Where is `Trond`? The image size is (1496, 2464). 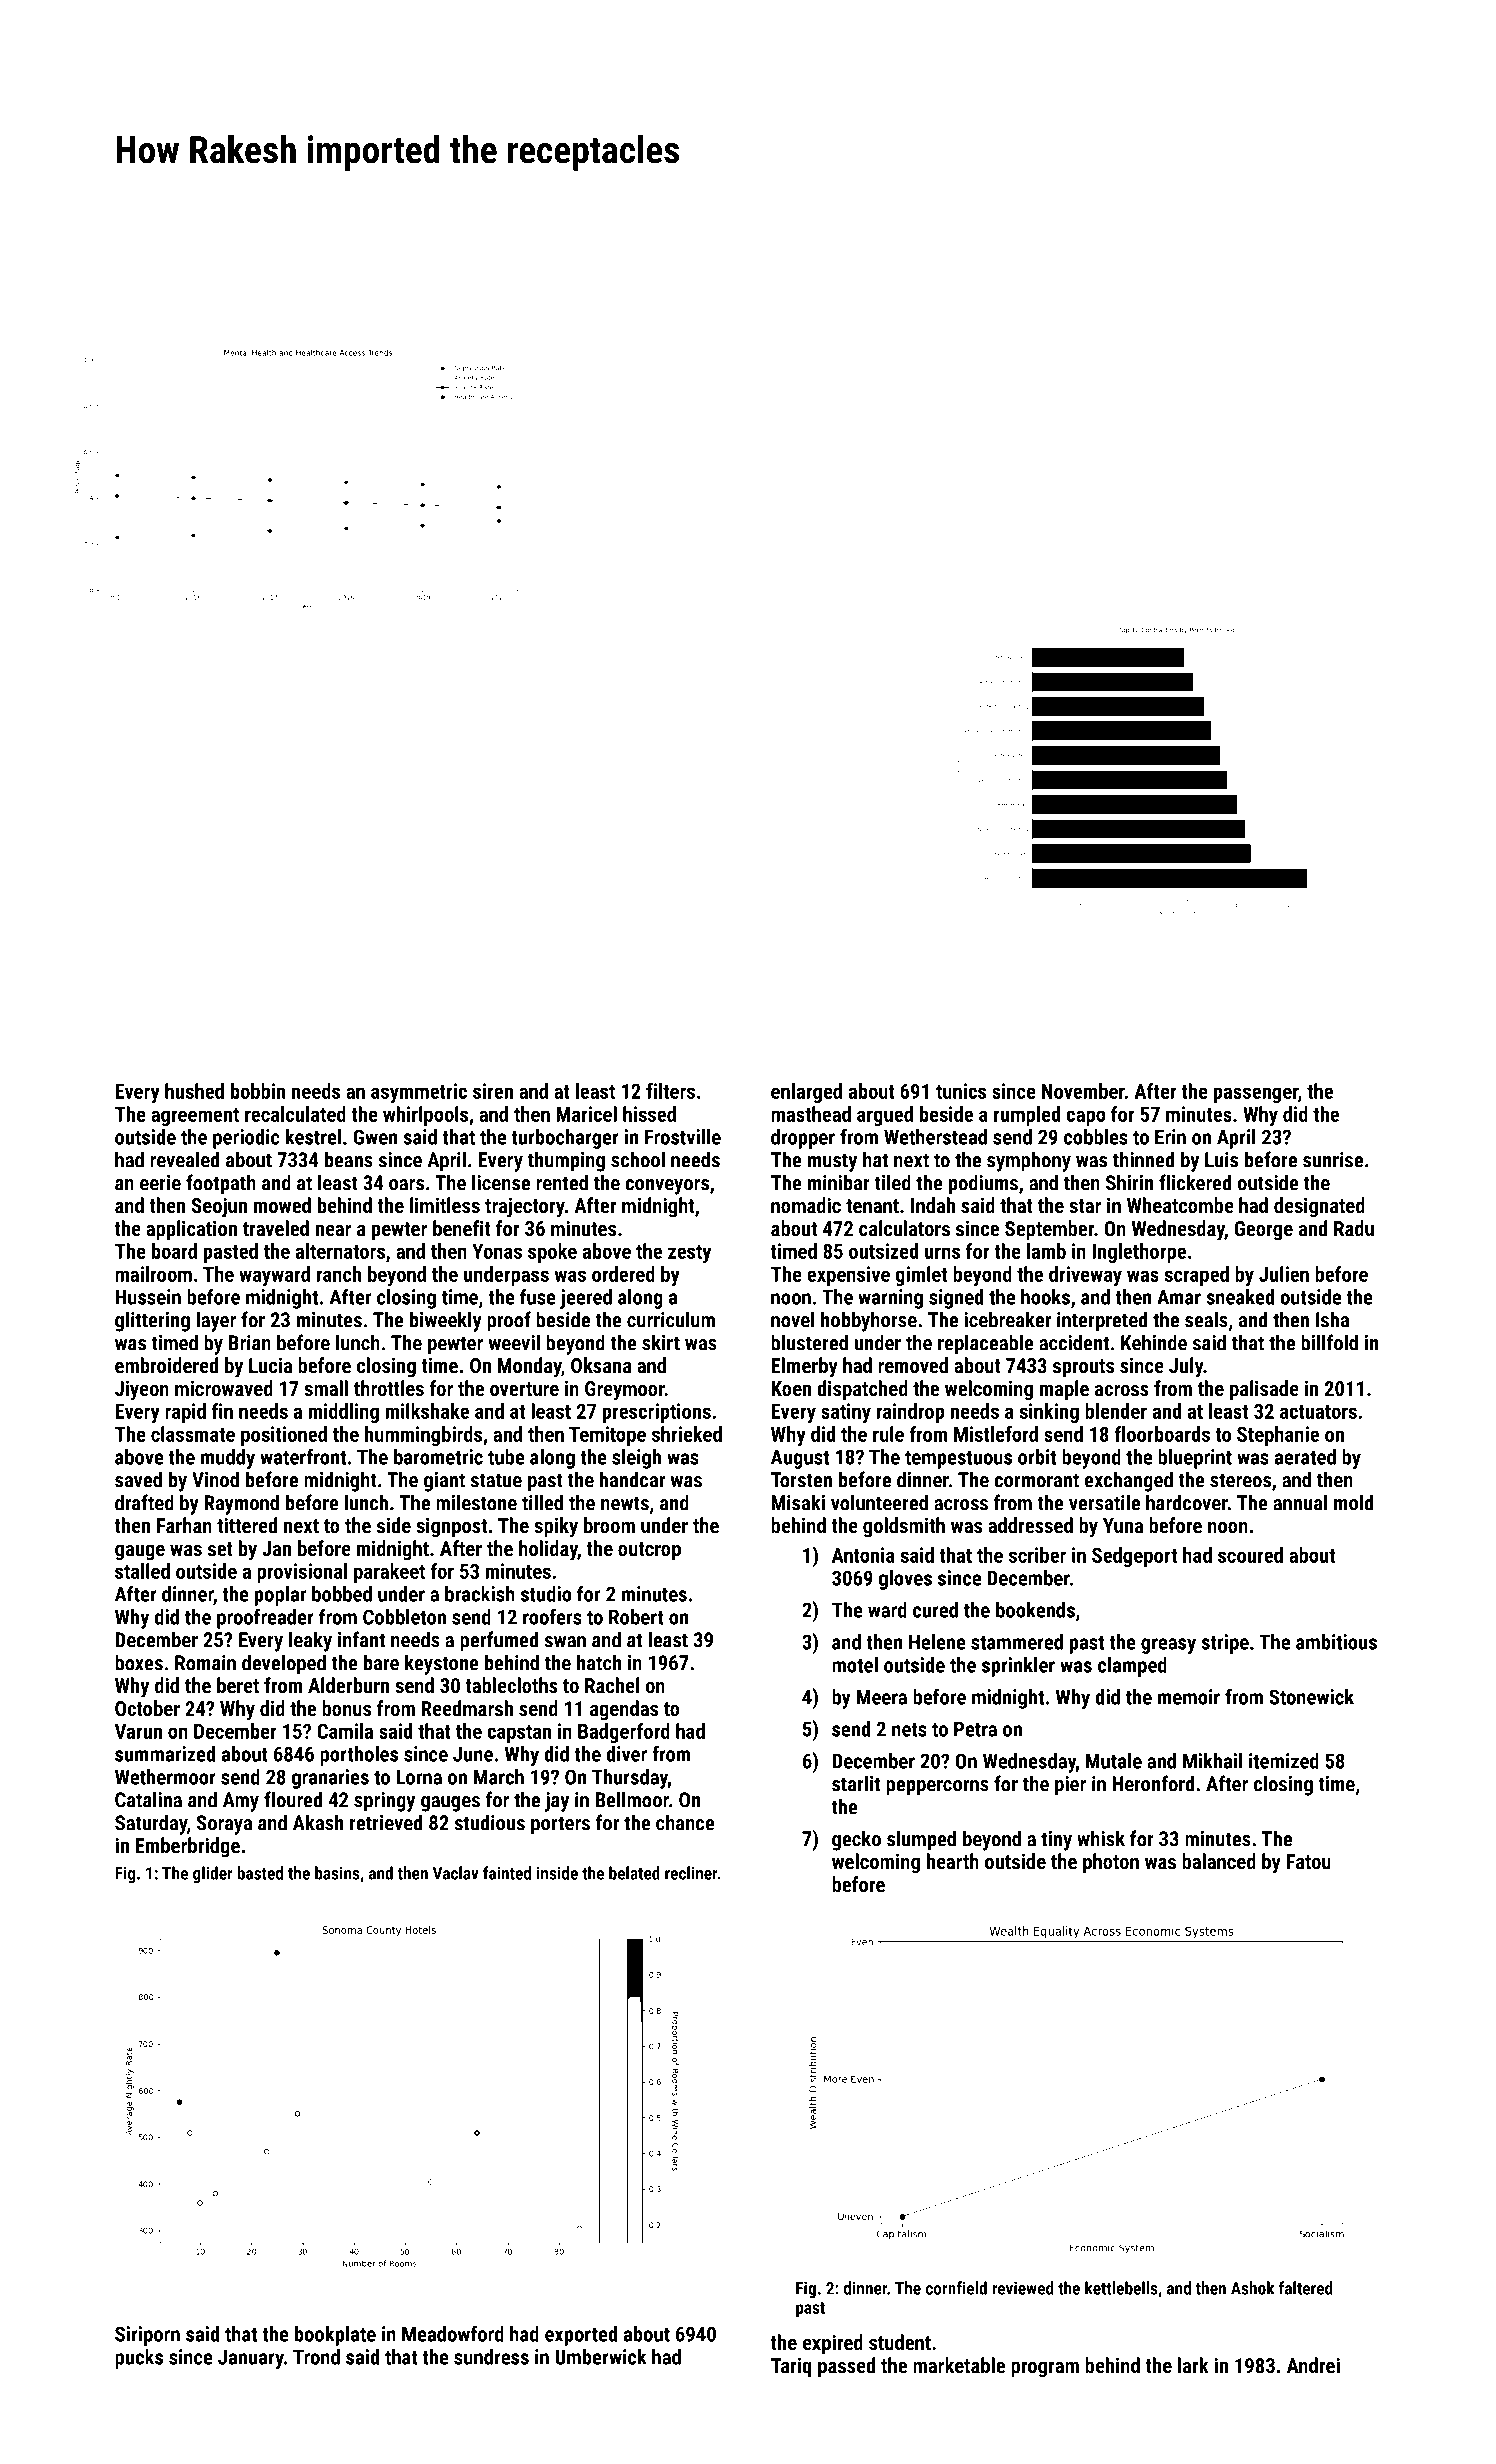 Trond is located at coordinates (316, 2357).
